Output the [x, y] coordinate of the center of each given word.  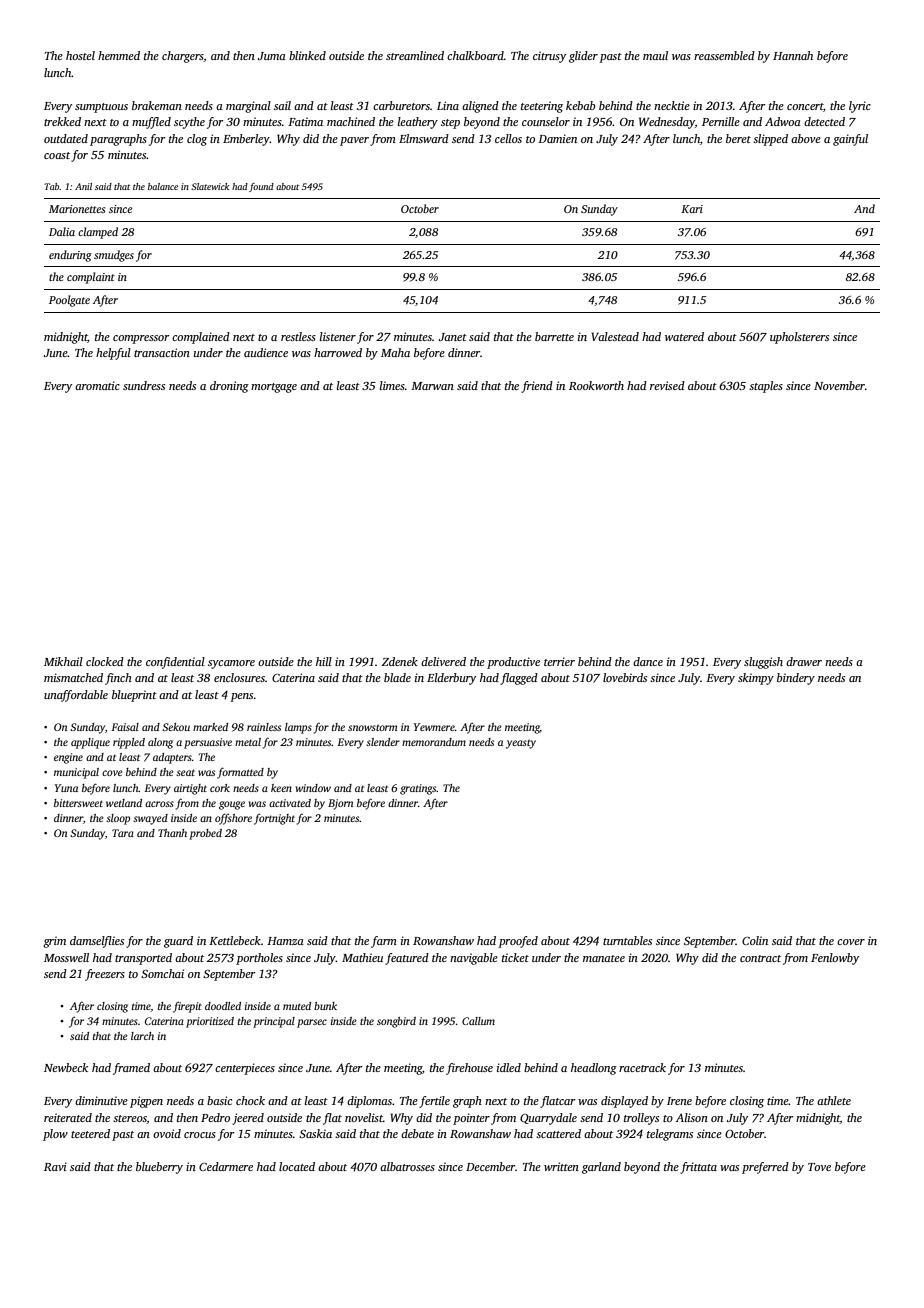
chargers [183, 57]
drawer [804, 661]
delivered [443, 661]
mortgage [274, 388]
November [839, 385]
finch [118, 679]
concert [805, 106]
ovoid [167, 1133]
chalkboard [475, 55]
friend [537, 387]
